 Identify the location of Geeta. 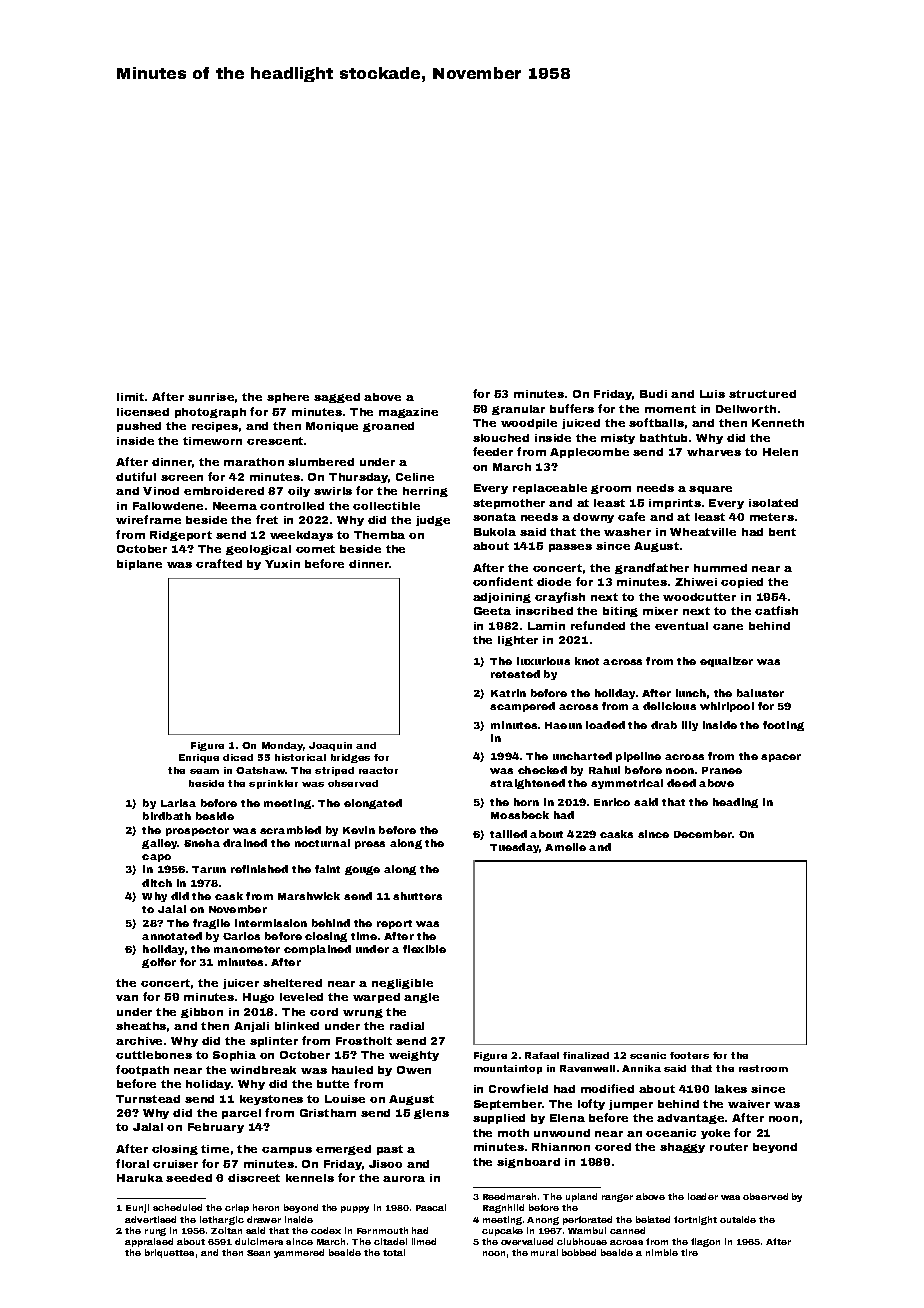
(492, 611).
